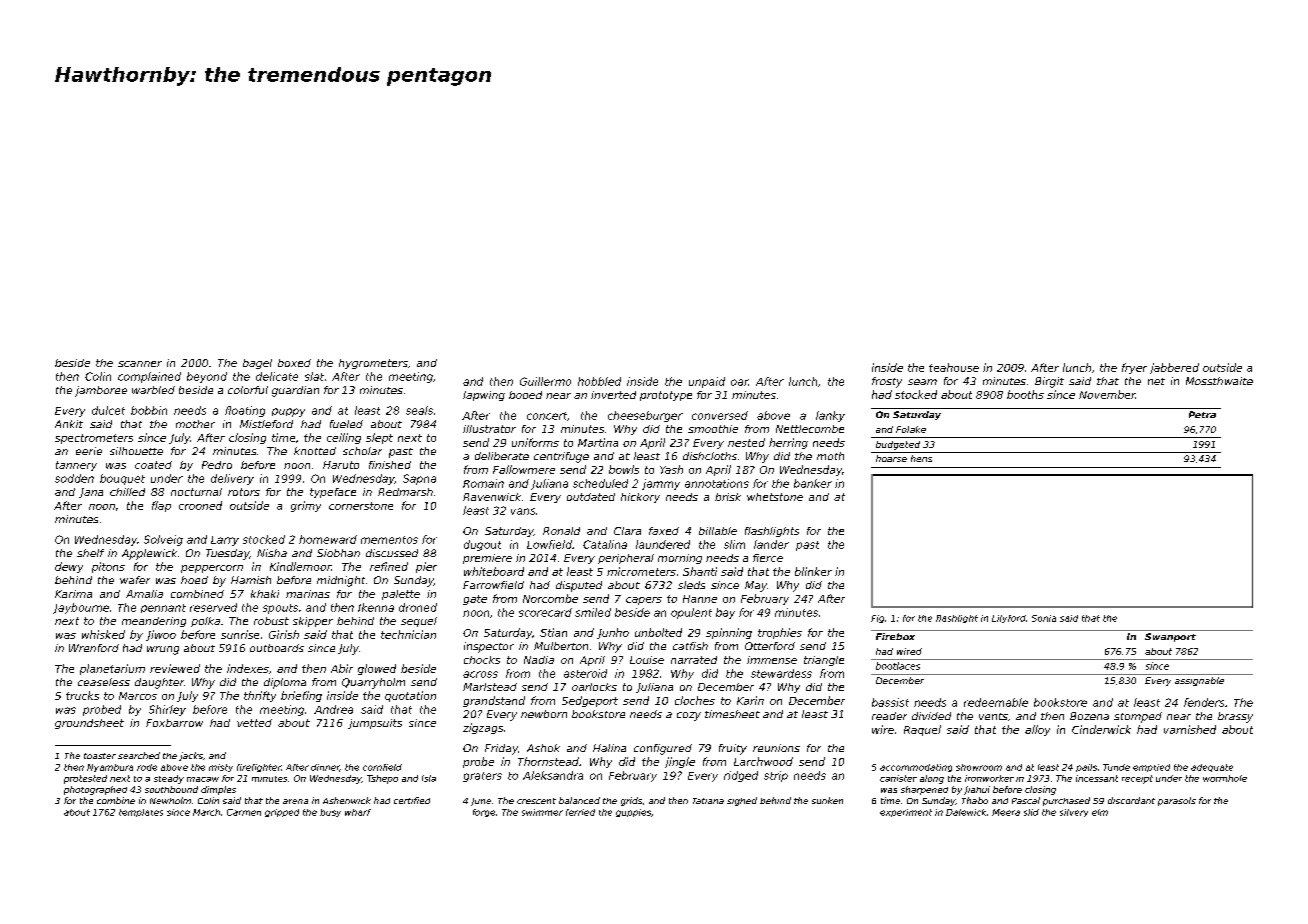  What do you see at coordinates (1037, 730) in the document?
I see `alloy` at bounding box center [1037, 730].
